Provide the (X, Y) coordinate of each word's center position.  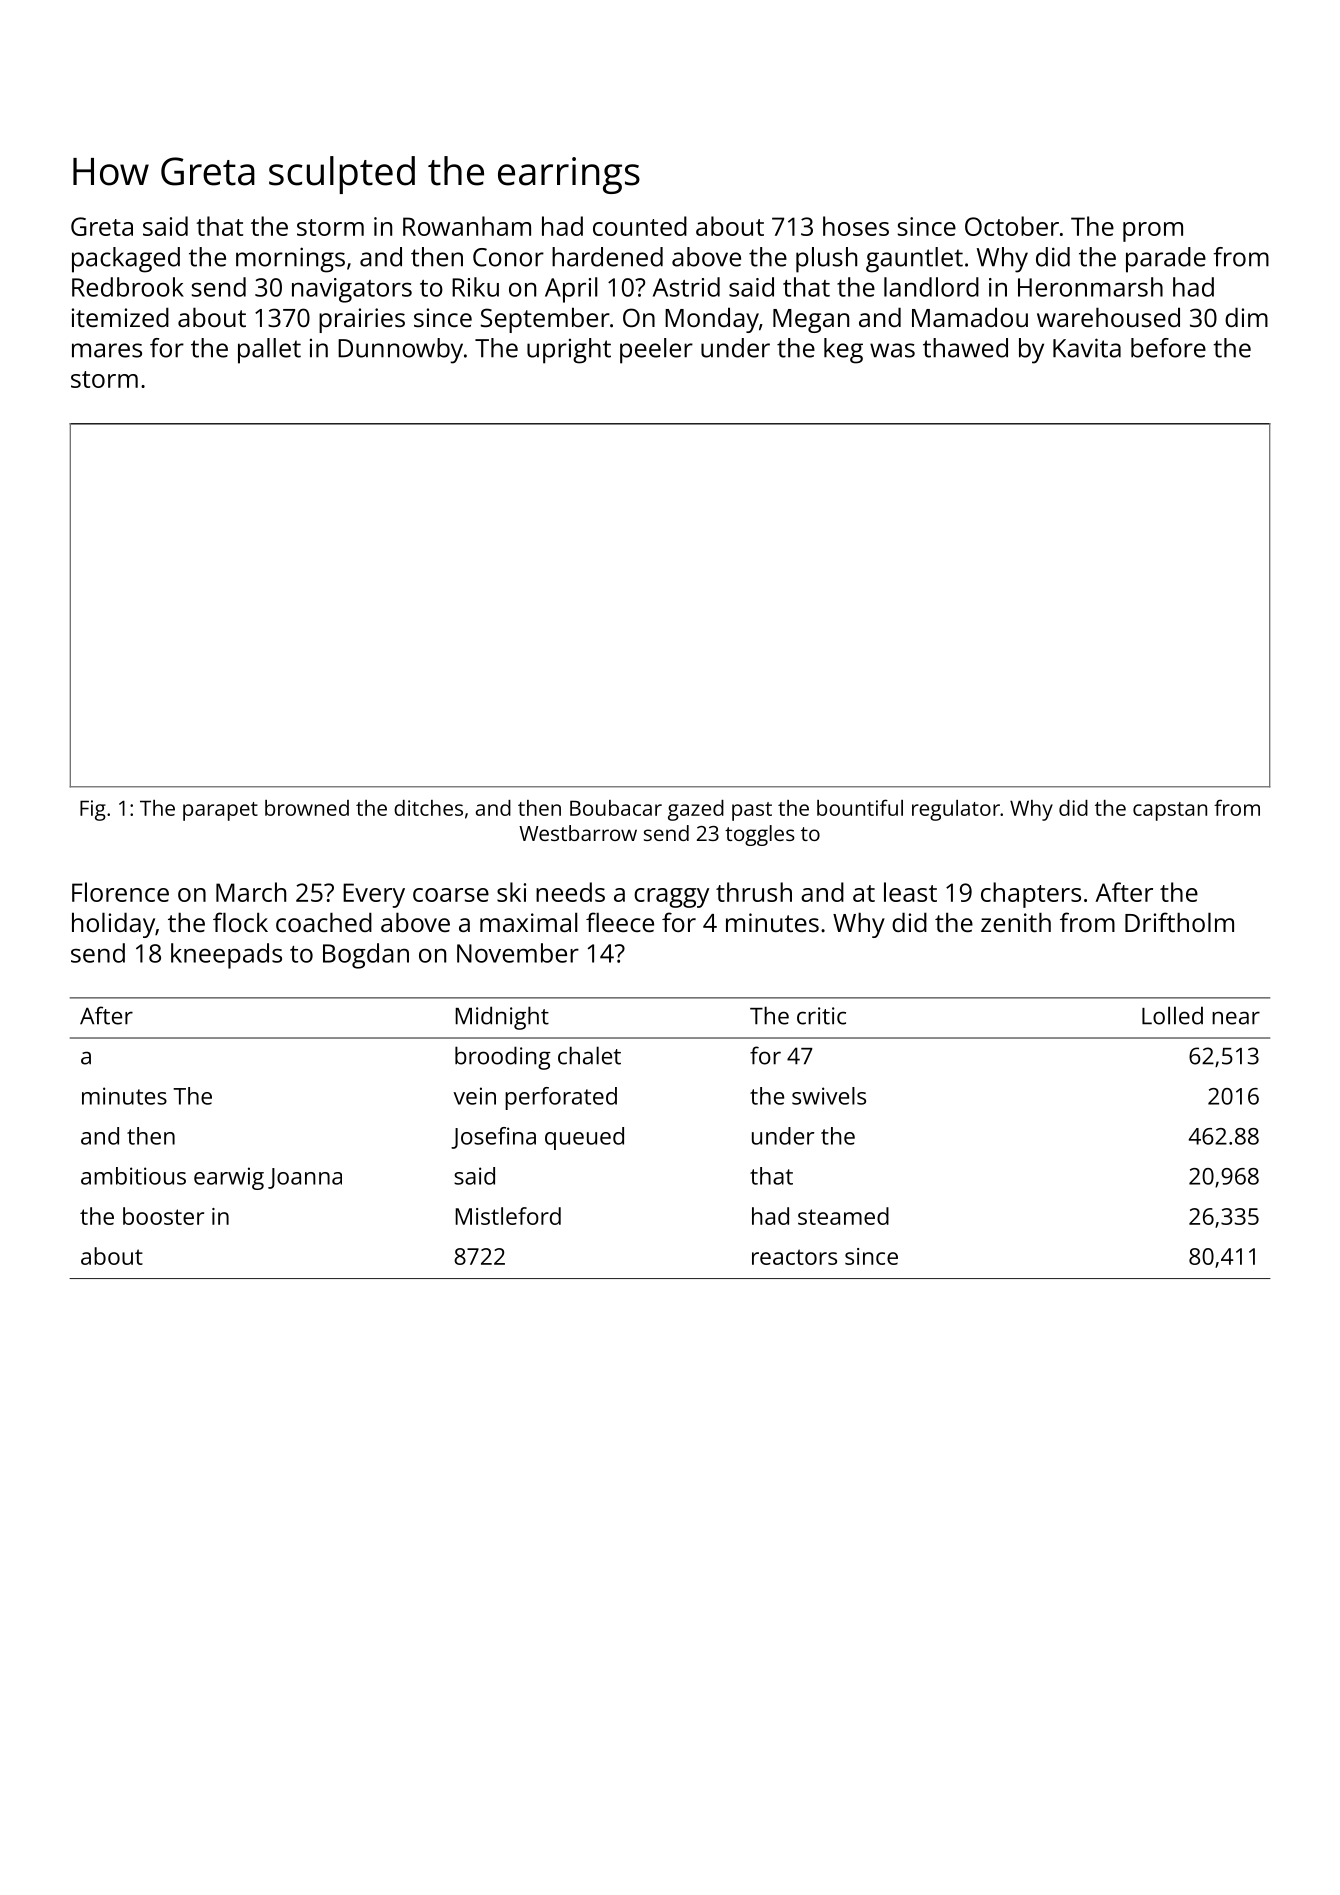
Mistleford (508, 1216)
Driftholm (1179, 922)
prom (1153, 232)
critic (821, 1016)
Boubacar (616, 808)
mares (107, 350)
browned (307, 808)
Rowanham (467, 226)
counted (640, 226)
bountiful (860, 807)
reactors (794, 1257)
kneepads (226, 956)
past (752, 811)
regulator (956, 810)
